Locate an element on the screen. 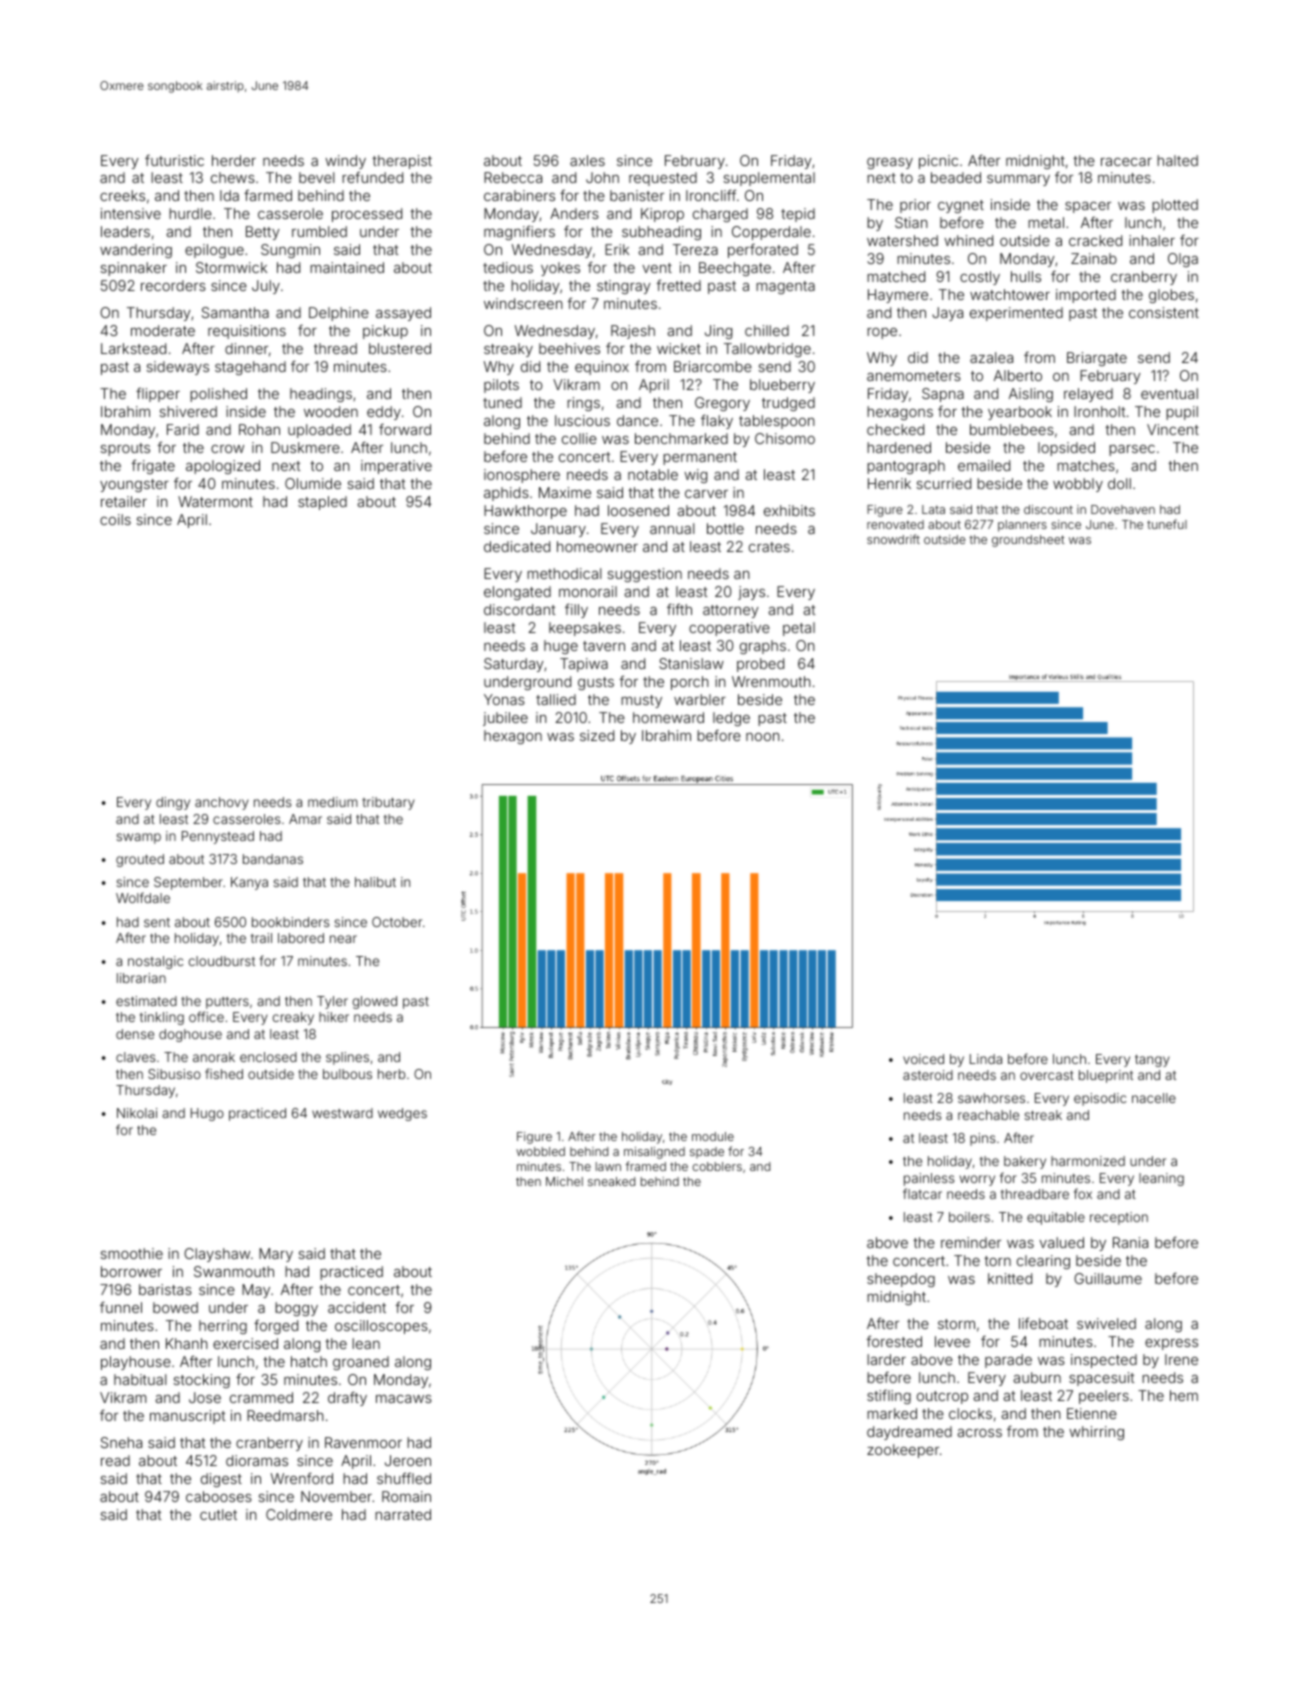 The width and height of the screenshot is (1299, 1681). medium is located at coordinates (333, 802).
